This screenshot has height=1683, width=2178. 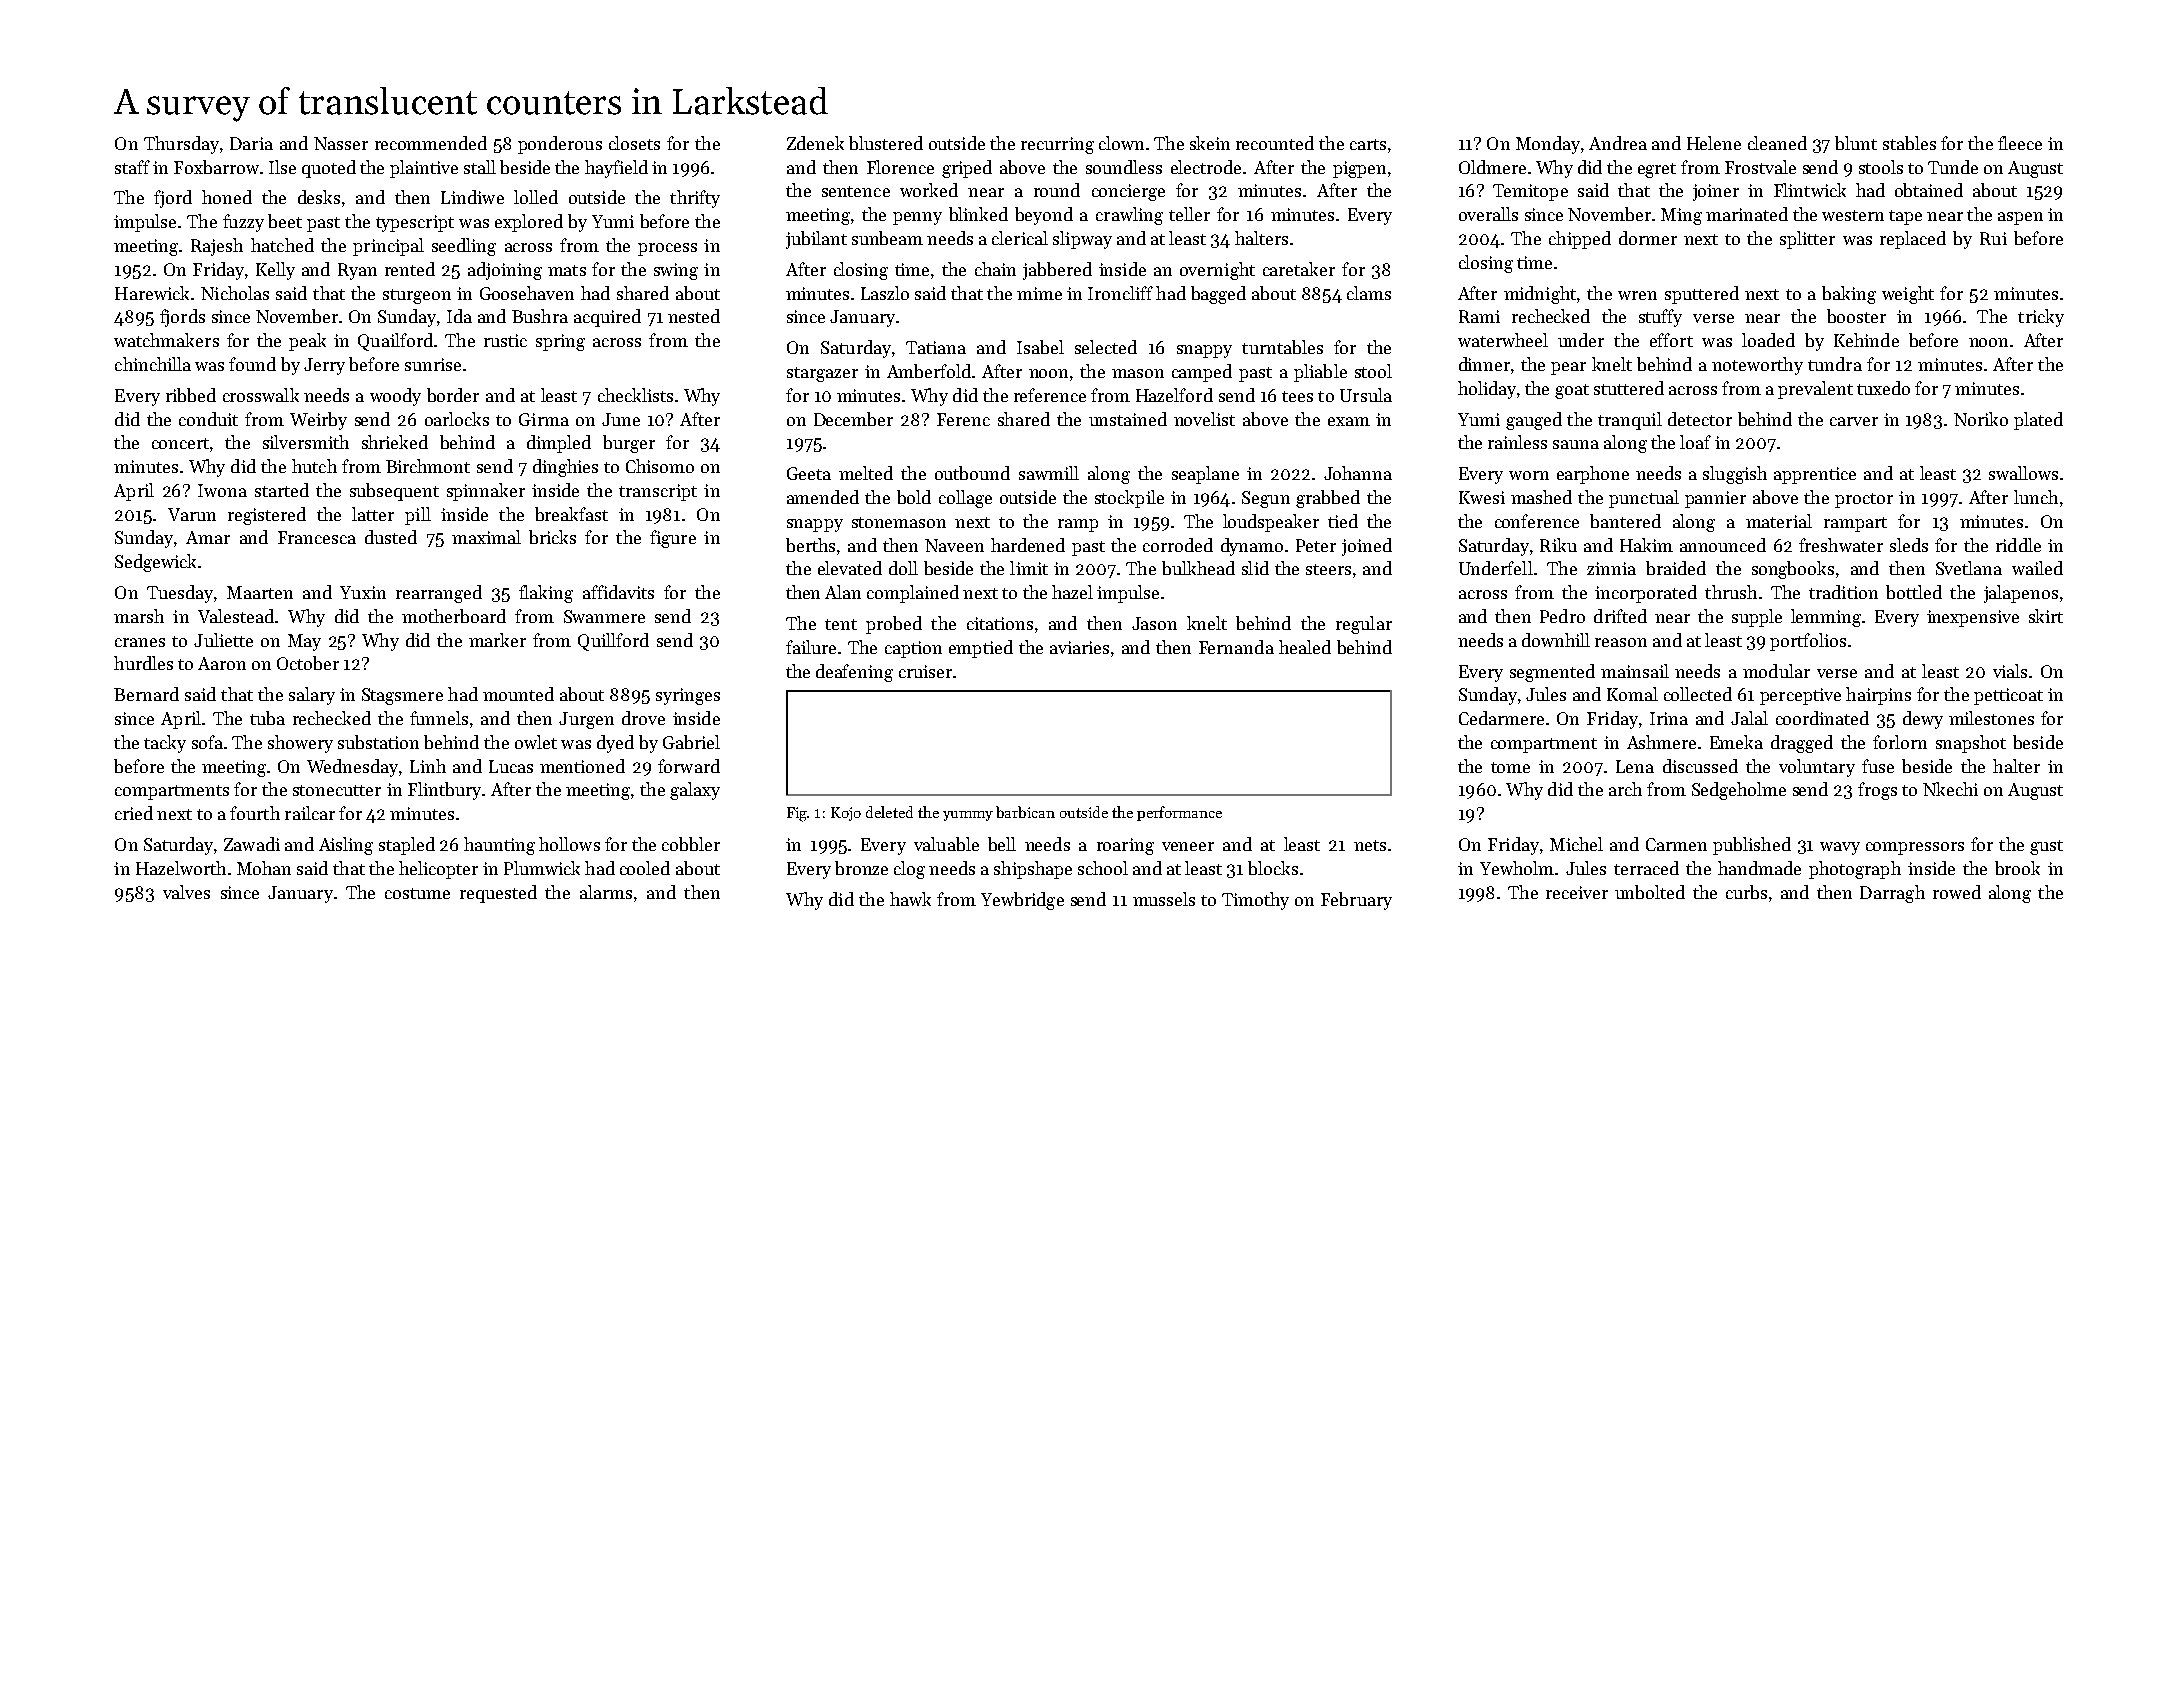 What do you see at coordinates (415, 223) in the screenshot?
I see `typescript` at bounding box center [415, 223].
